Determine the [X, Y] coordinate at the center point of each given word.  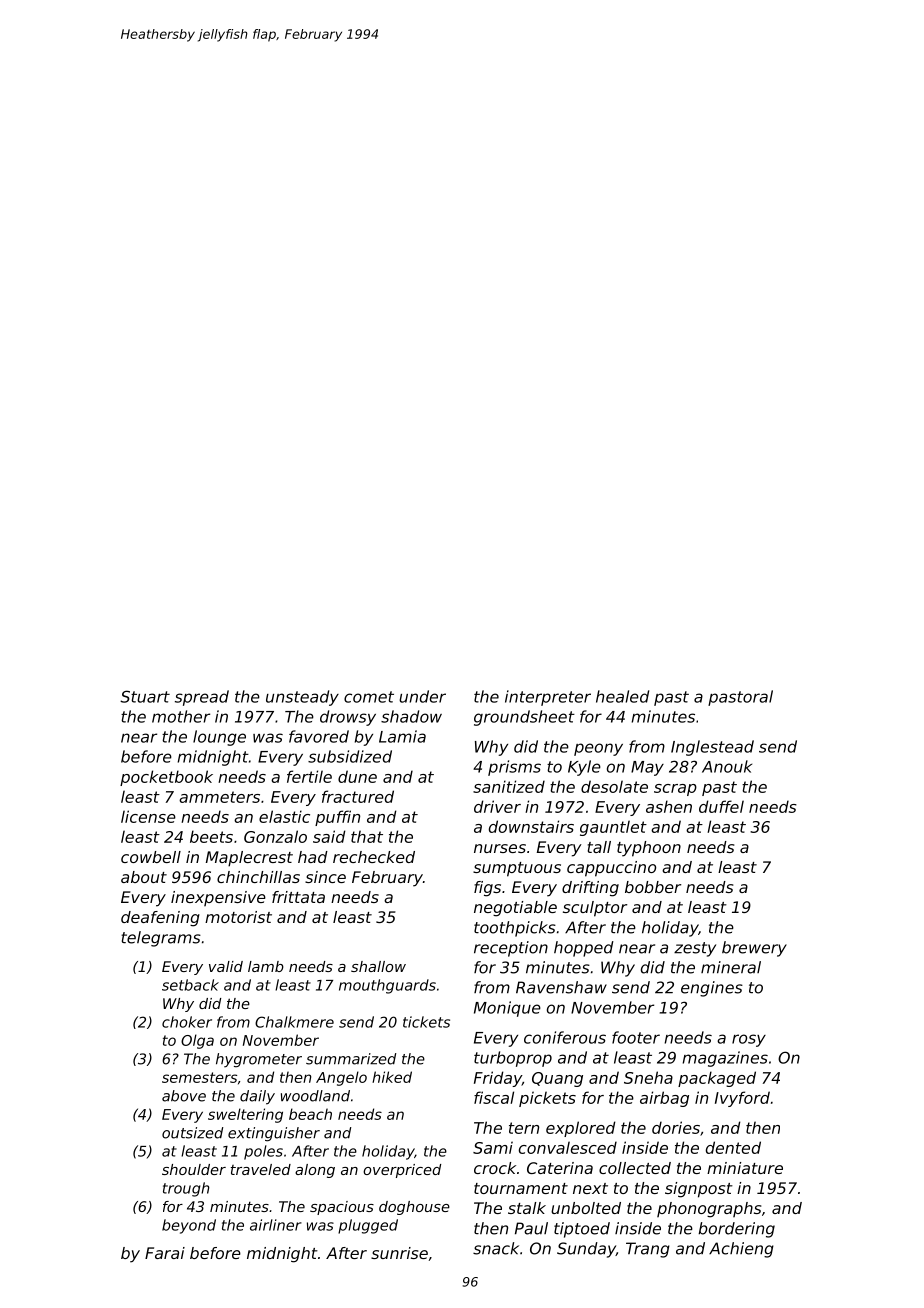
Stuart [145, 696]
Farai [165, 1253]
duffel [721, 806]
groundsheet [524, 718]
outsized [192, 1133]
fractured [358, 796]
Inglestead [712, 748]
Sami [493, 1147]
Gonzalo [275, 836]
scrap [675, 790]
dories [676, 1127]
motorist [238, 917]
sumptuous [517, 869]
